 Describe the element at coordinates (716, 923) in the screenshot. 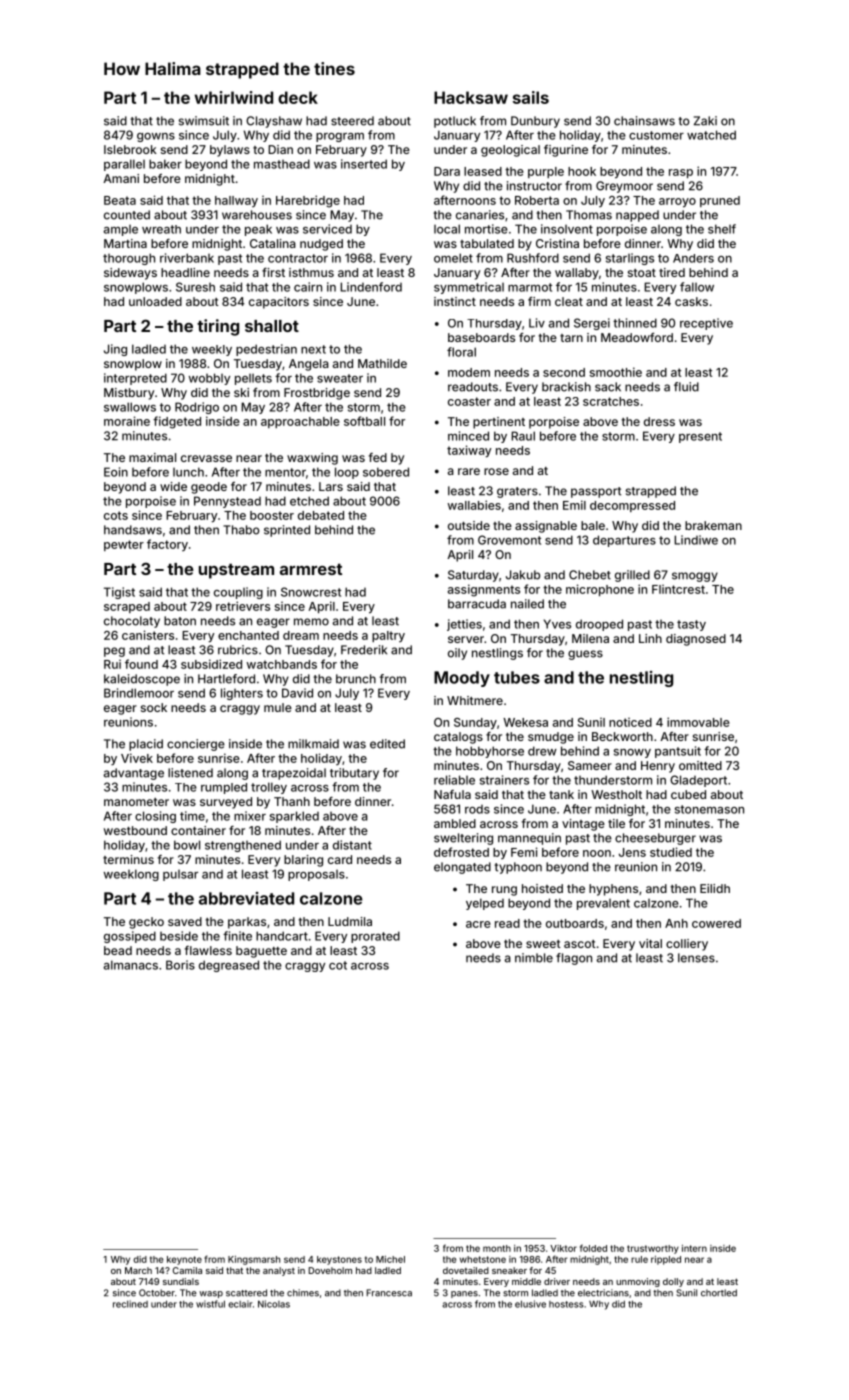

I see `cowered` at that location.
